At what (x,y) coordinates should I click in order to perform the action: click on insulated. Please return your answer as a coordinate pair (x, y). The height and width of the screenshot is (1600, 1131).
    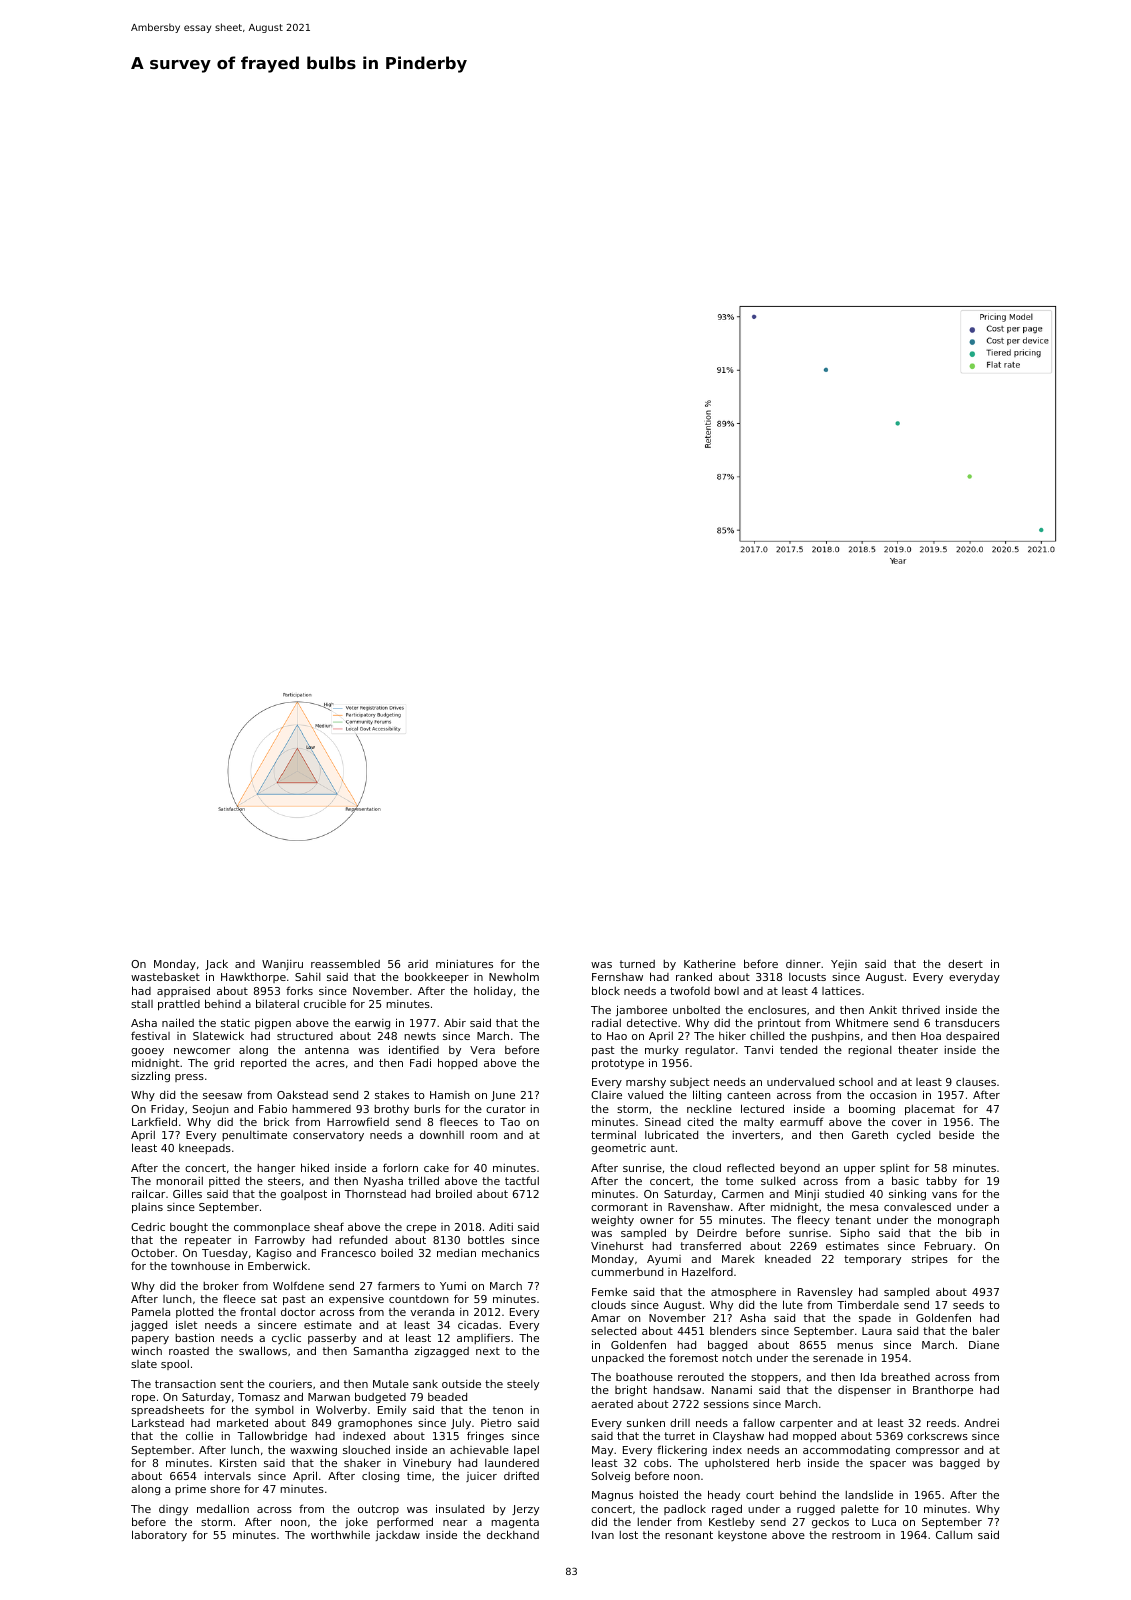
    Looking at the image, I should click on (460, 1508).
